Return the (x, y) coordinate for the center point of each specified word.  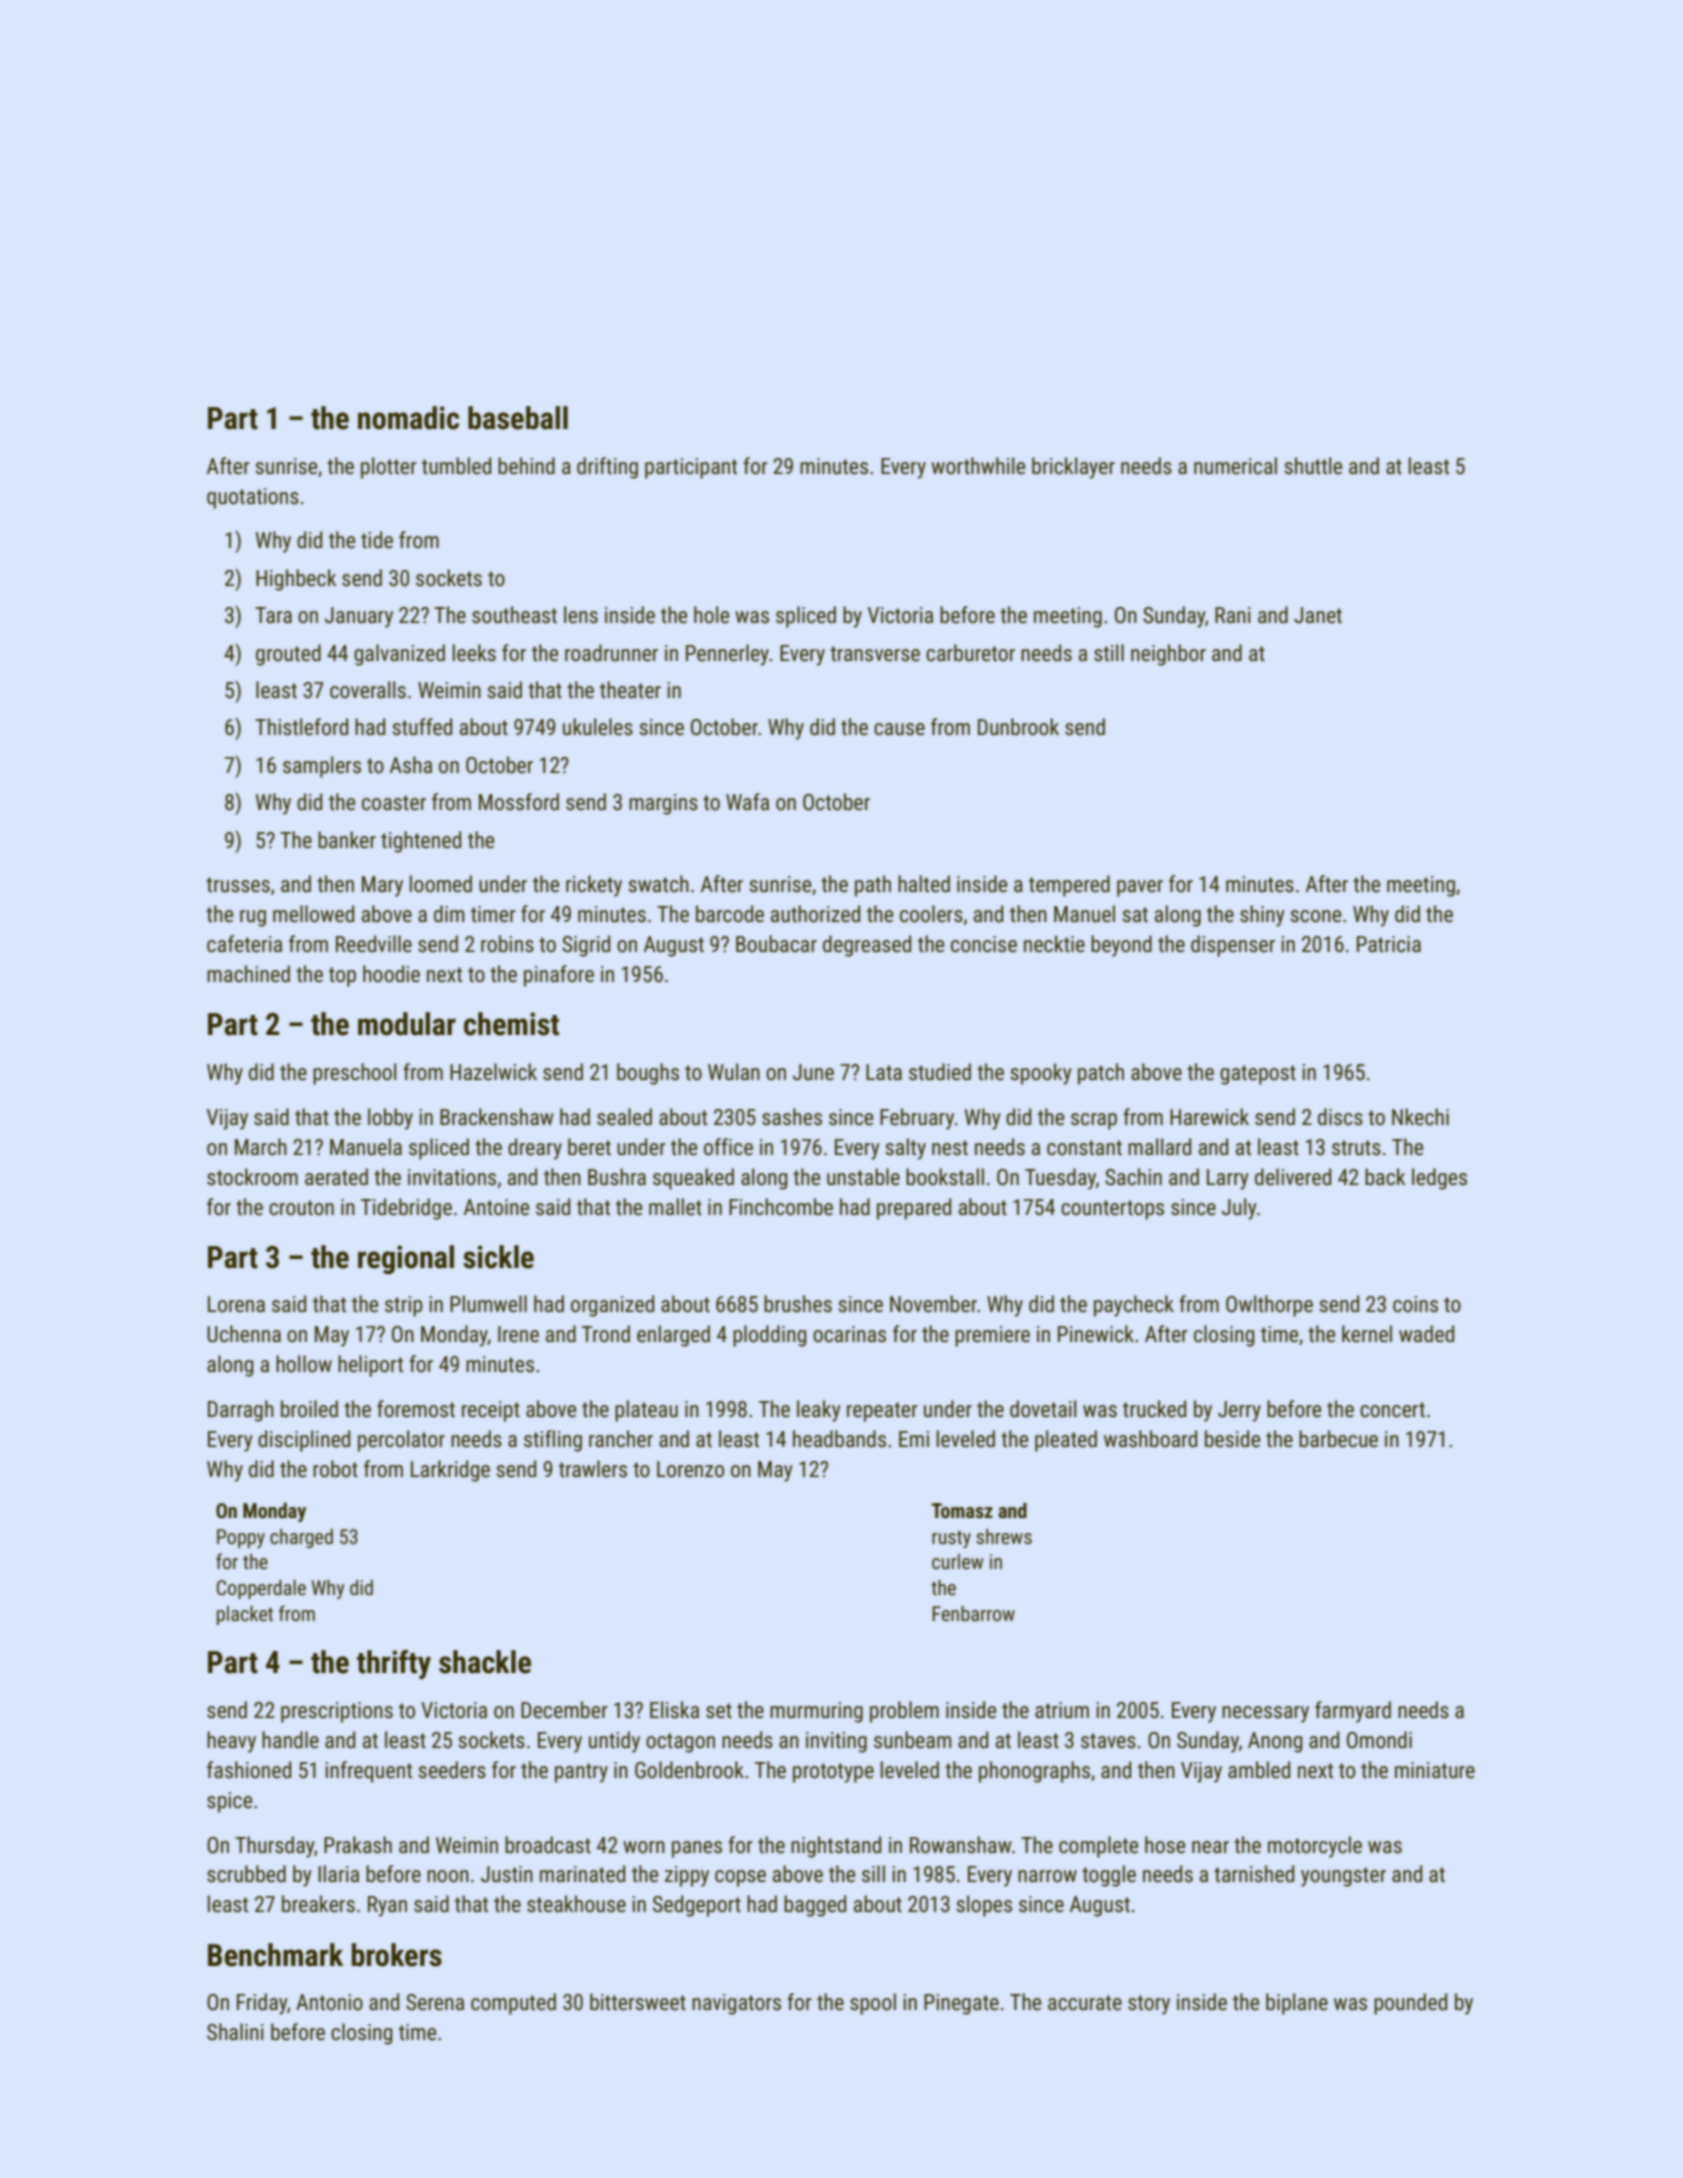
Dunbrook (1018, 727)
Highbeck (296, 580)
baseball (518, 418)
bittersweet (638, 2002)
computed (513, 2004)
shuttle (1313, 466)
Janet (1318, 615)
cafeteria (244, 944)
